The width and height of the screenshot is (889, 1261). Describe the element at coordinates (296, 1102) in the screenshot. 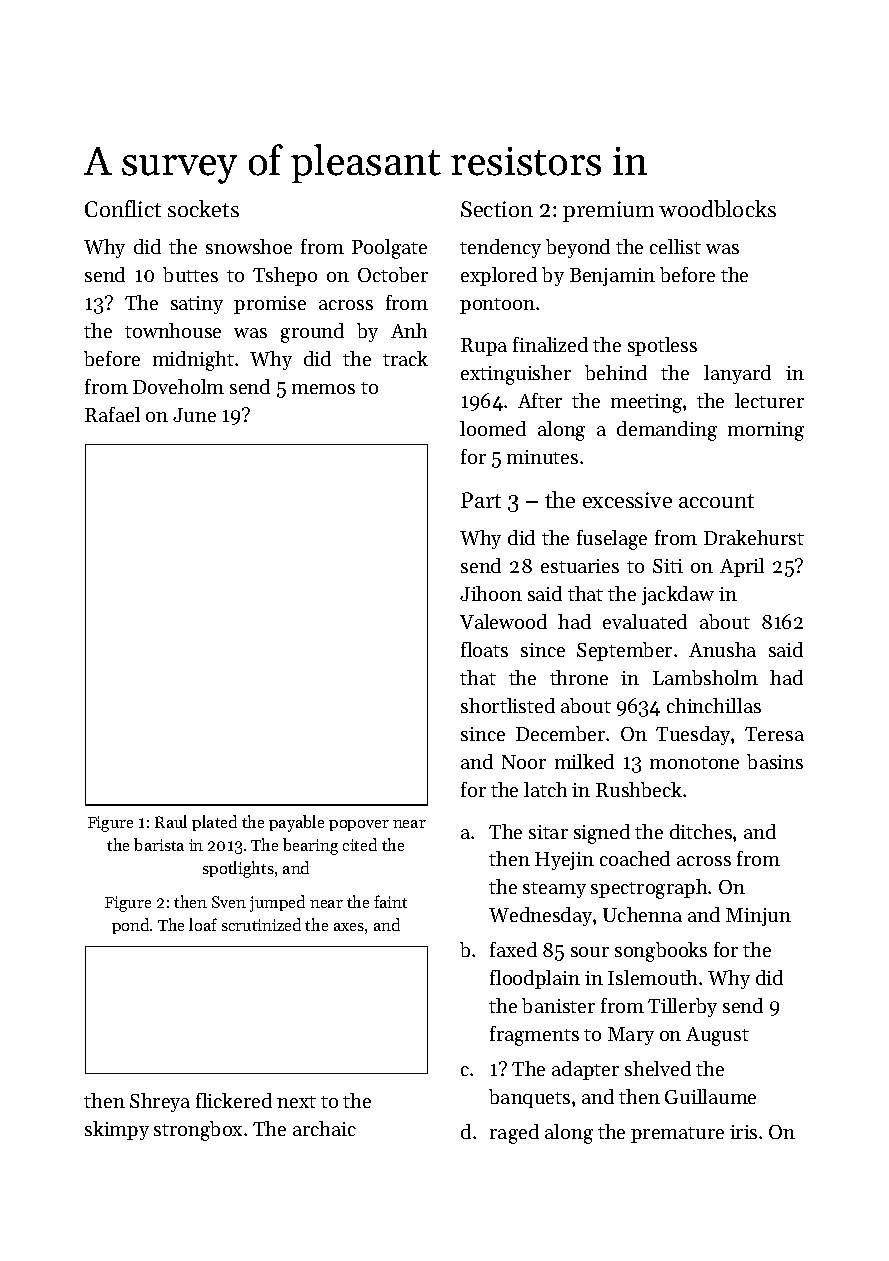

I see `next` at that location.
